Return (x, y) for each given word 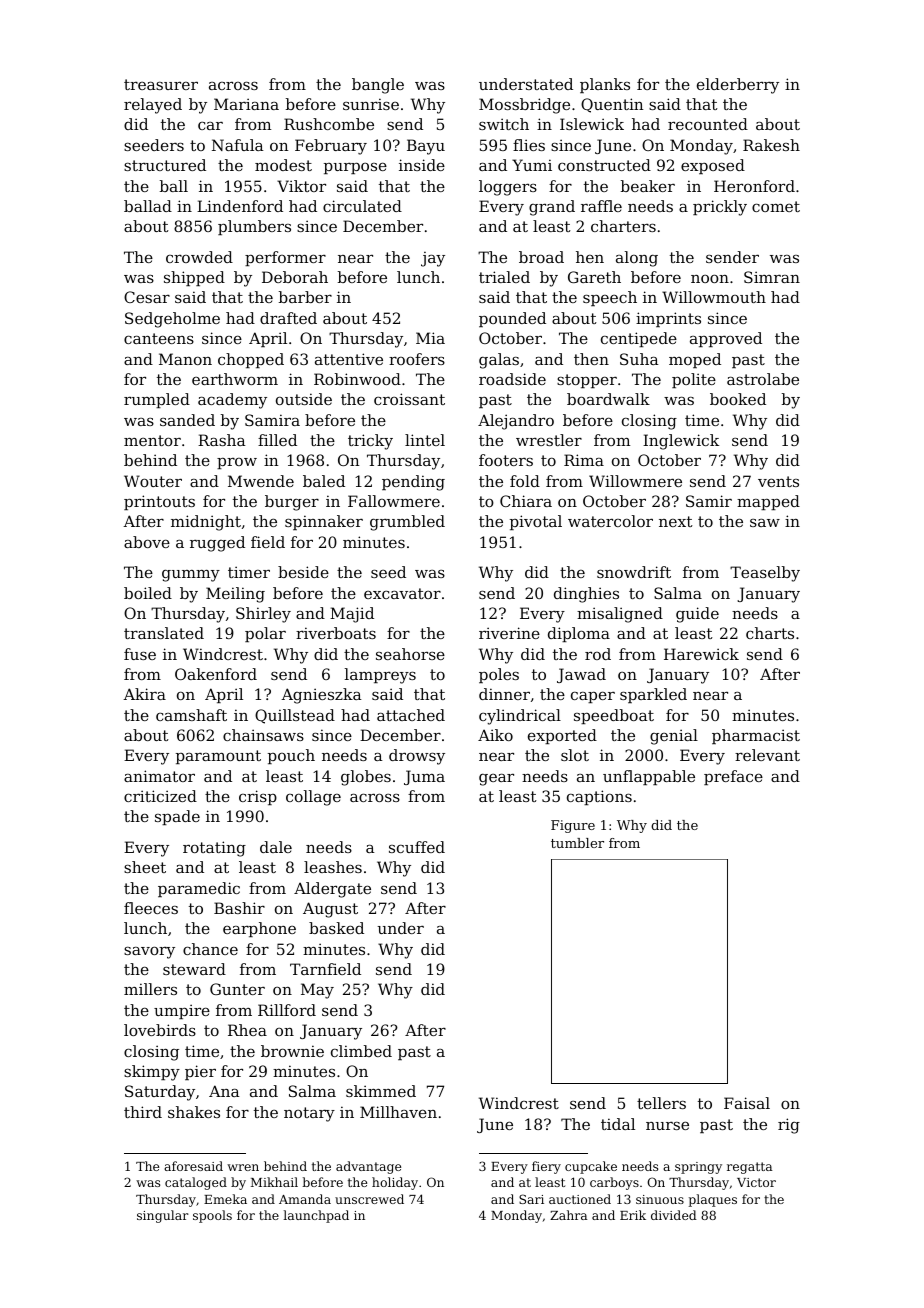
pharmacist (756, 736)
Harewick (701, 654)
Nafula (238, 145)
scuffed (417, 847)
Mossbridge (524, 106)
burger (292, 503)
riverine (509, 633)
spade (177, 817)
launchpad (316, 1216)
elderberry (738, 86)
